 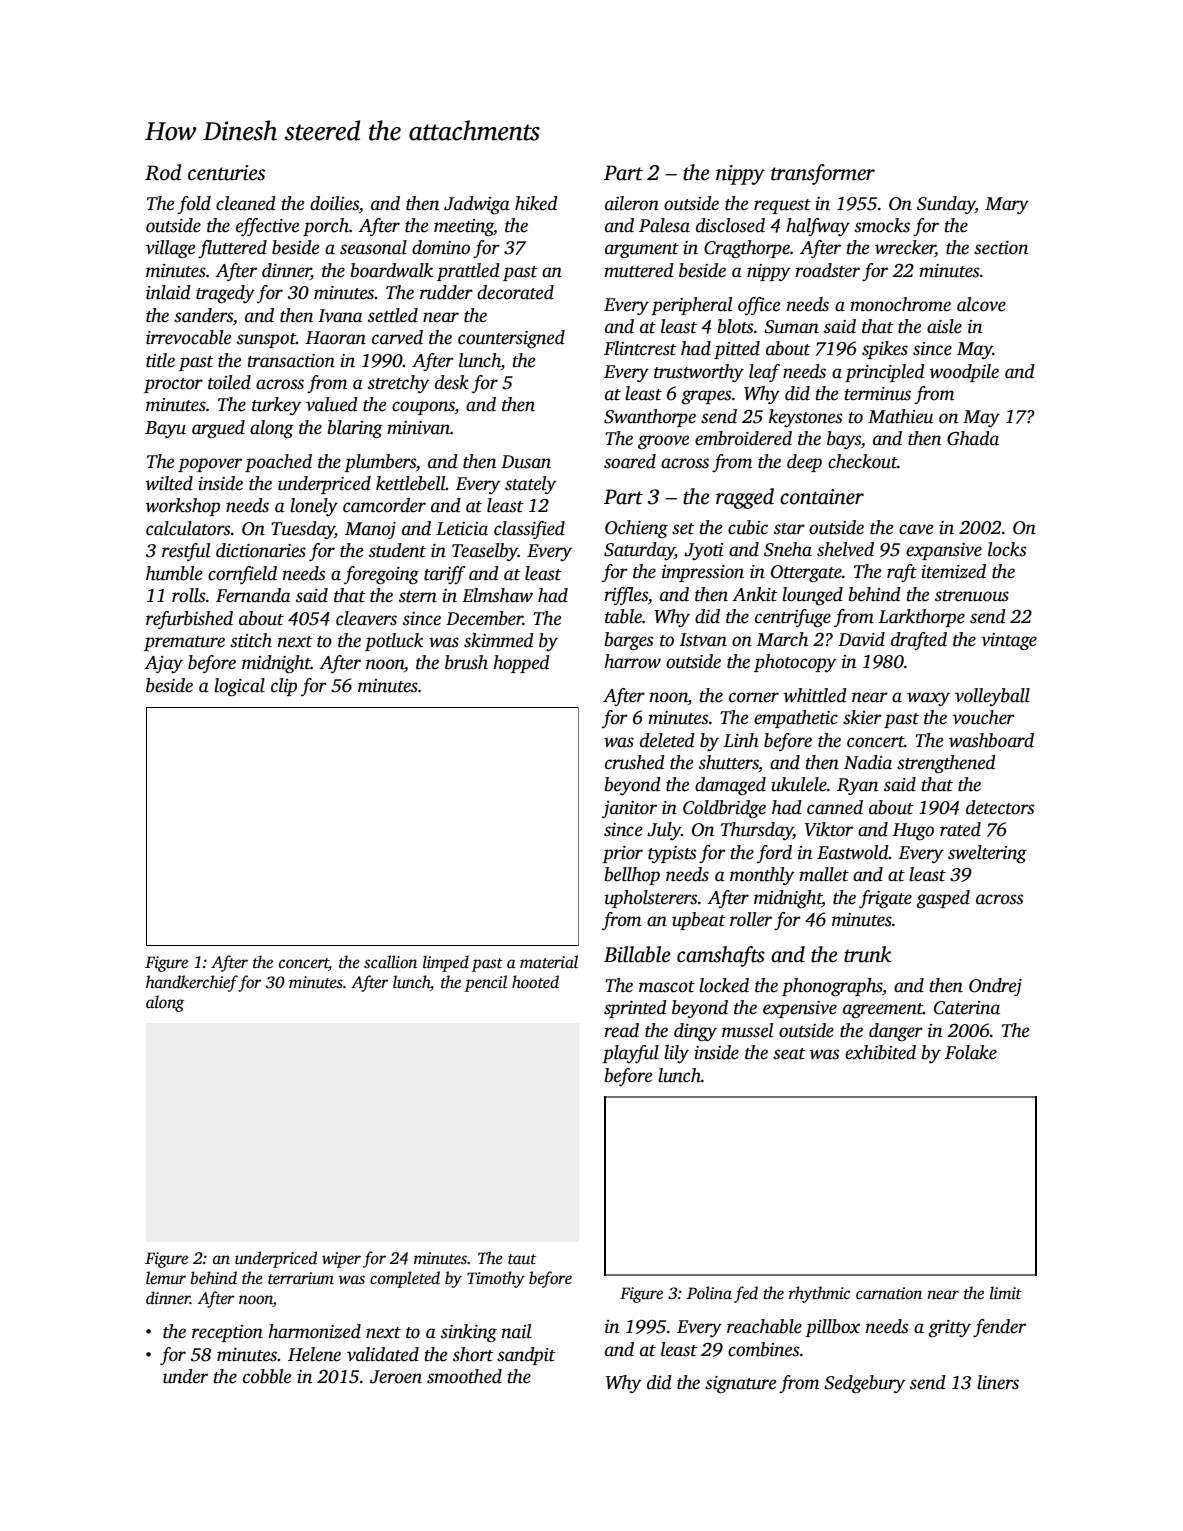 What do you see at coordinates (394, 642) in the document?
I see `potluck` at bounding box center [394, 642].
